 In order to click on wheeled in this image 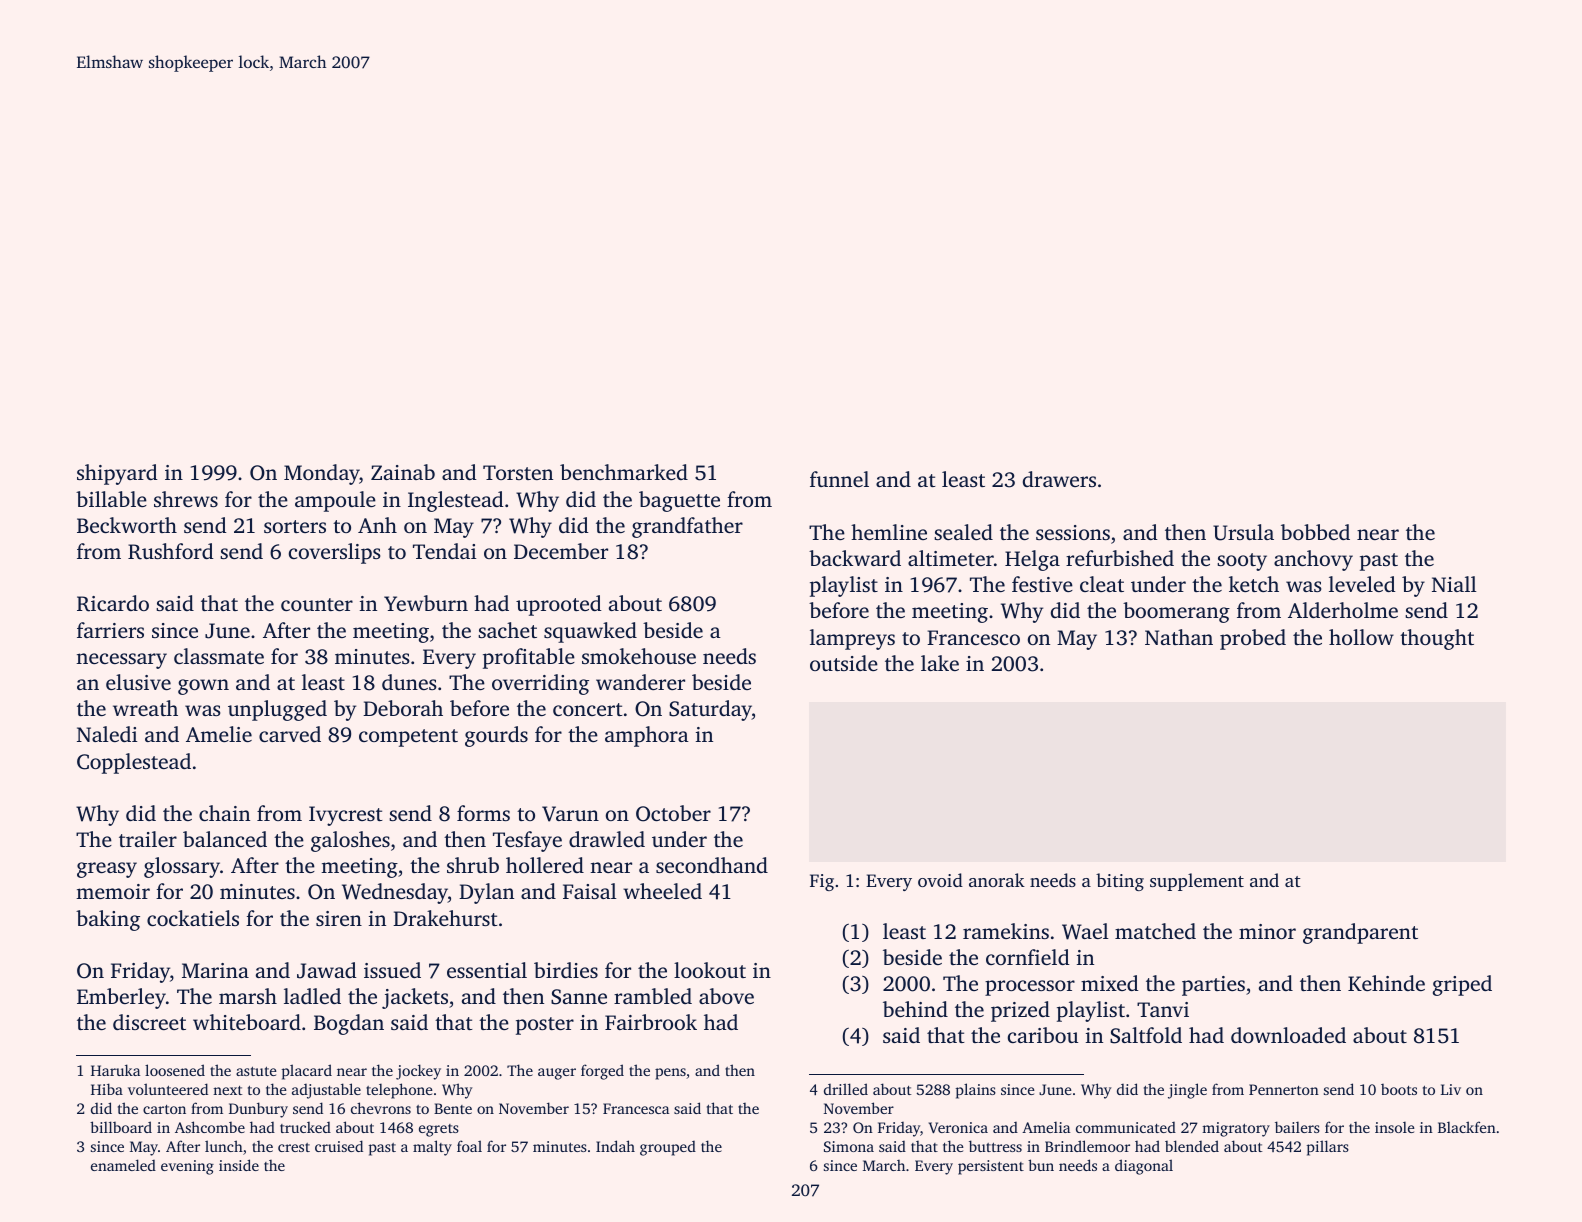, I will do `click(662, 891)`.
